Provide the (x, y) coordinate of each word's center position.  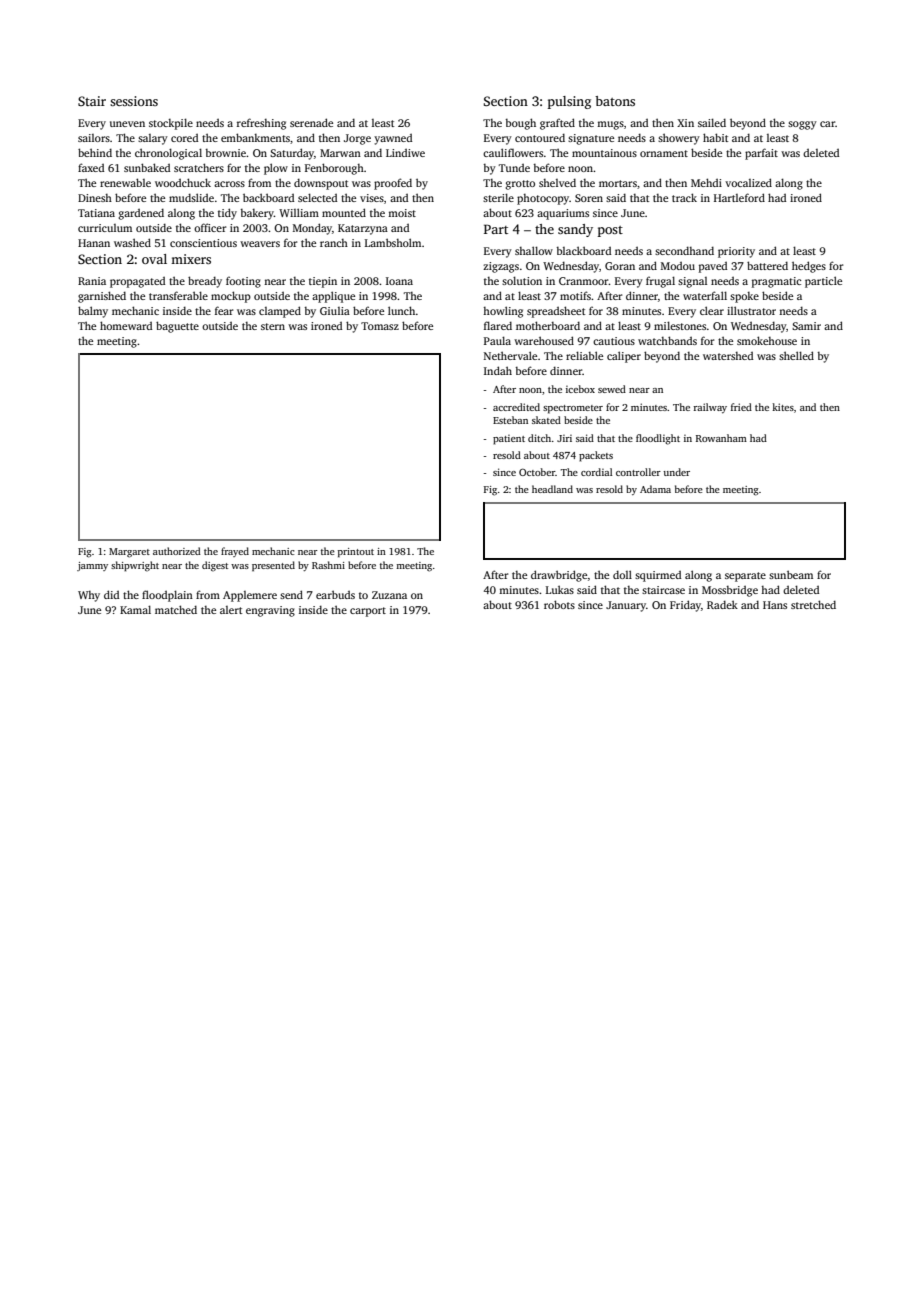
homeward (126, 325)
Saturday (292, 154)
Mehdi (706, 182)
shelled (796, 355)
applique (333, 297)
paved (713, 267)
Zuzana (389, 595)
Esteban (510, 420)
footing (243, 282)
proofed (393, 184)
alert (231, 610)
